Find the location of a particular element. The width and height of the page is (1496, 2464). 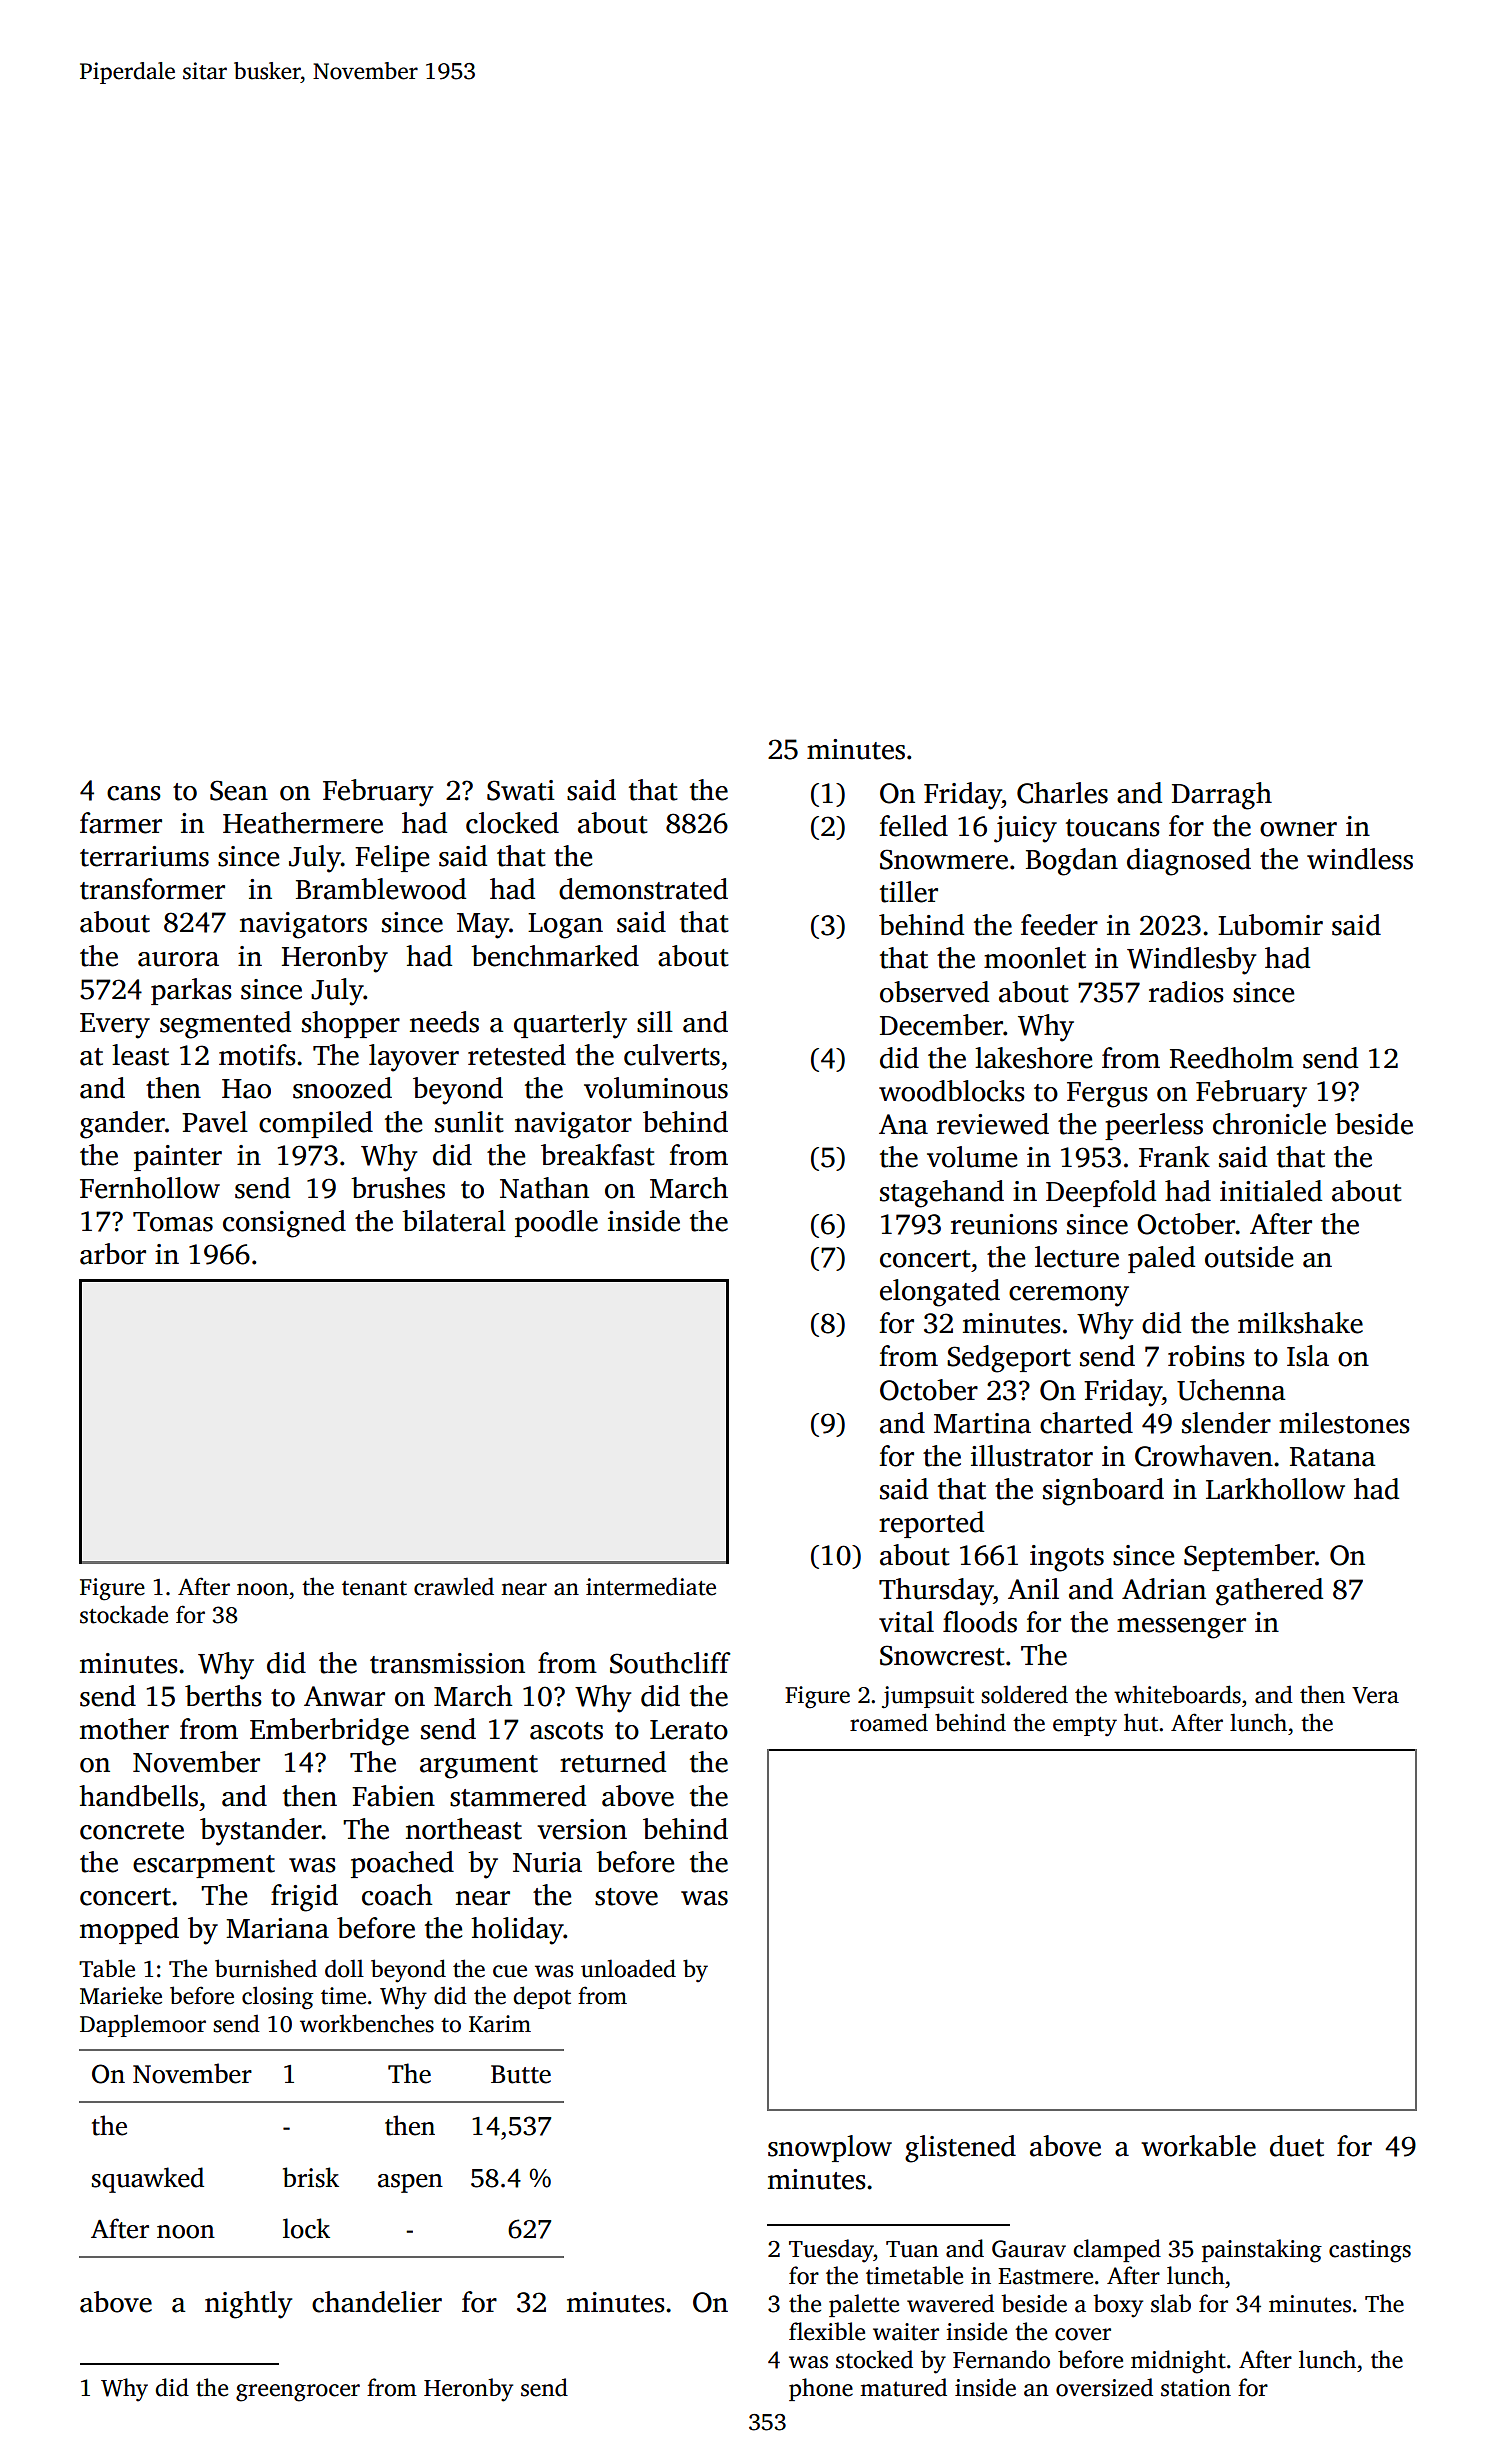

Tomas is located at coordinates (173, 1222).
